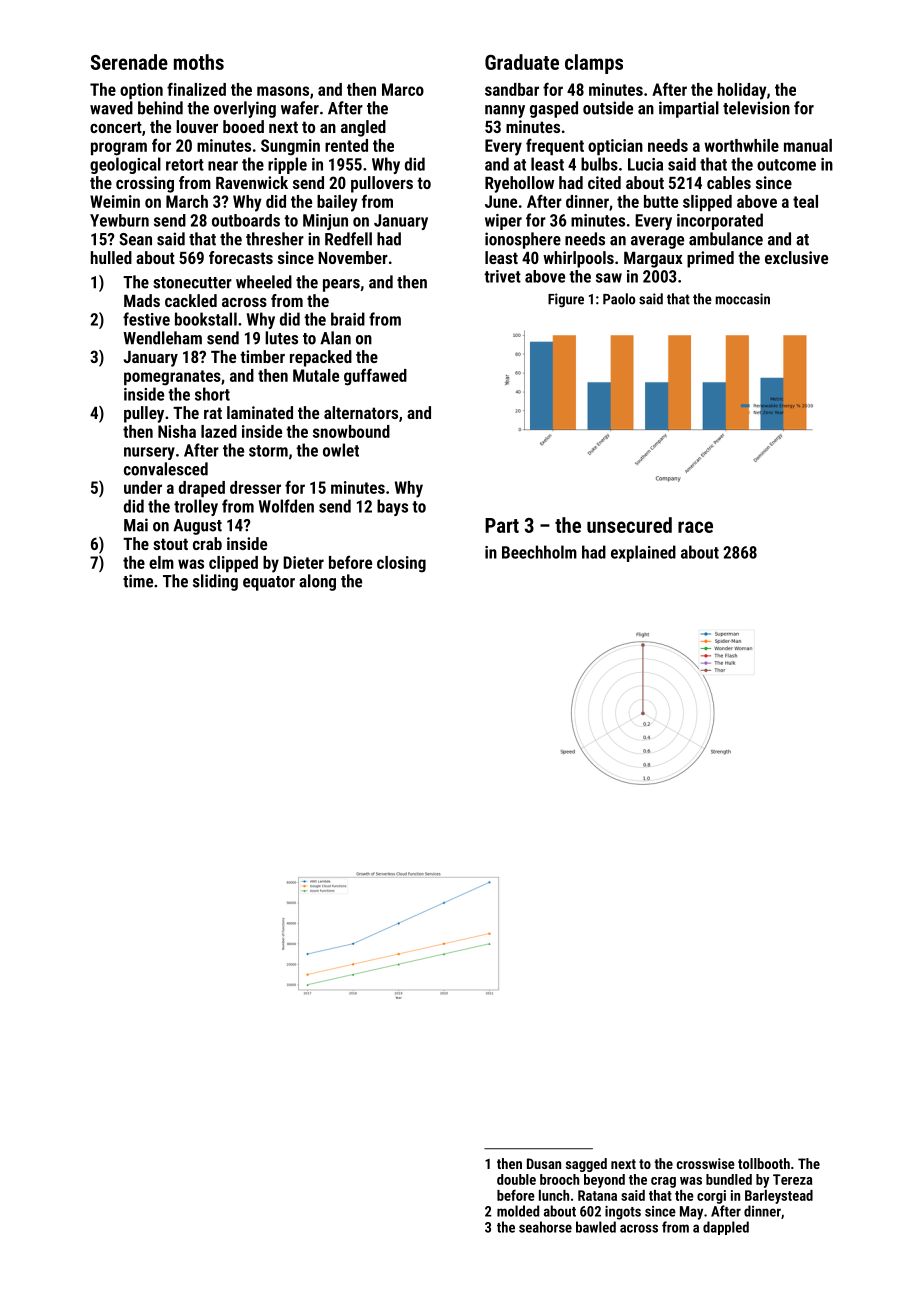 The height and width of the screenshot is (1314, 924). What do you see at coordinates (742, 91) in the screenshot?
I see `holiday` at bounding box center [742, 91].
